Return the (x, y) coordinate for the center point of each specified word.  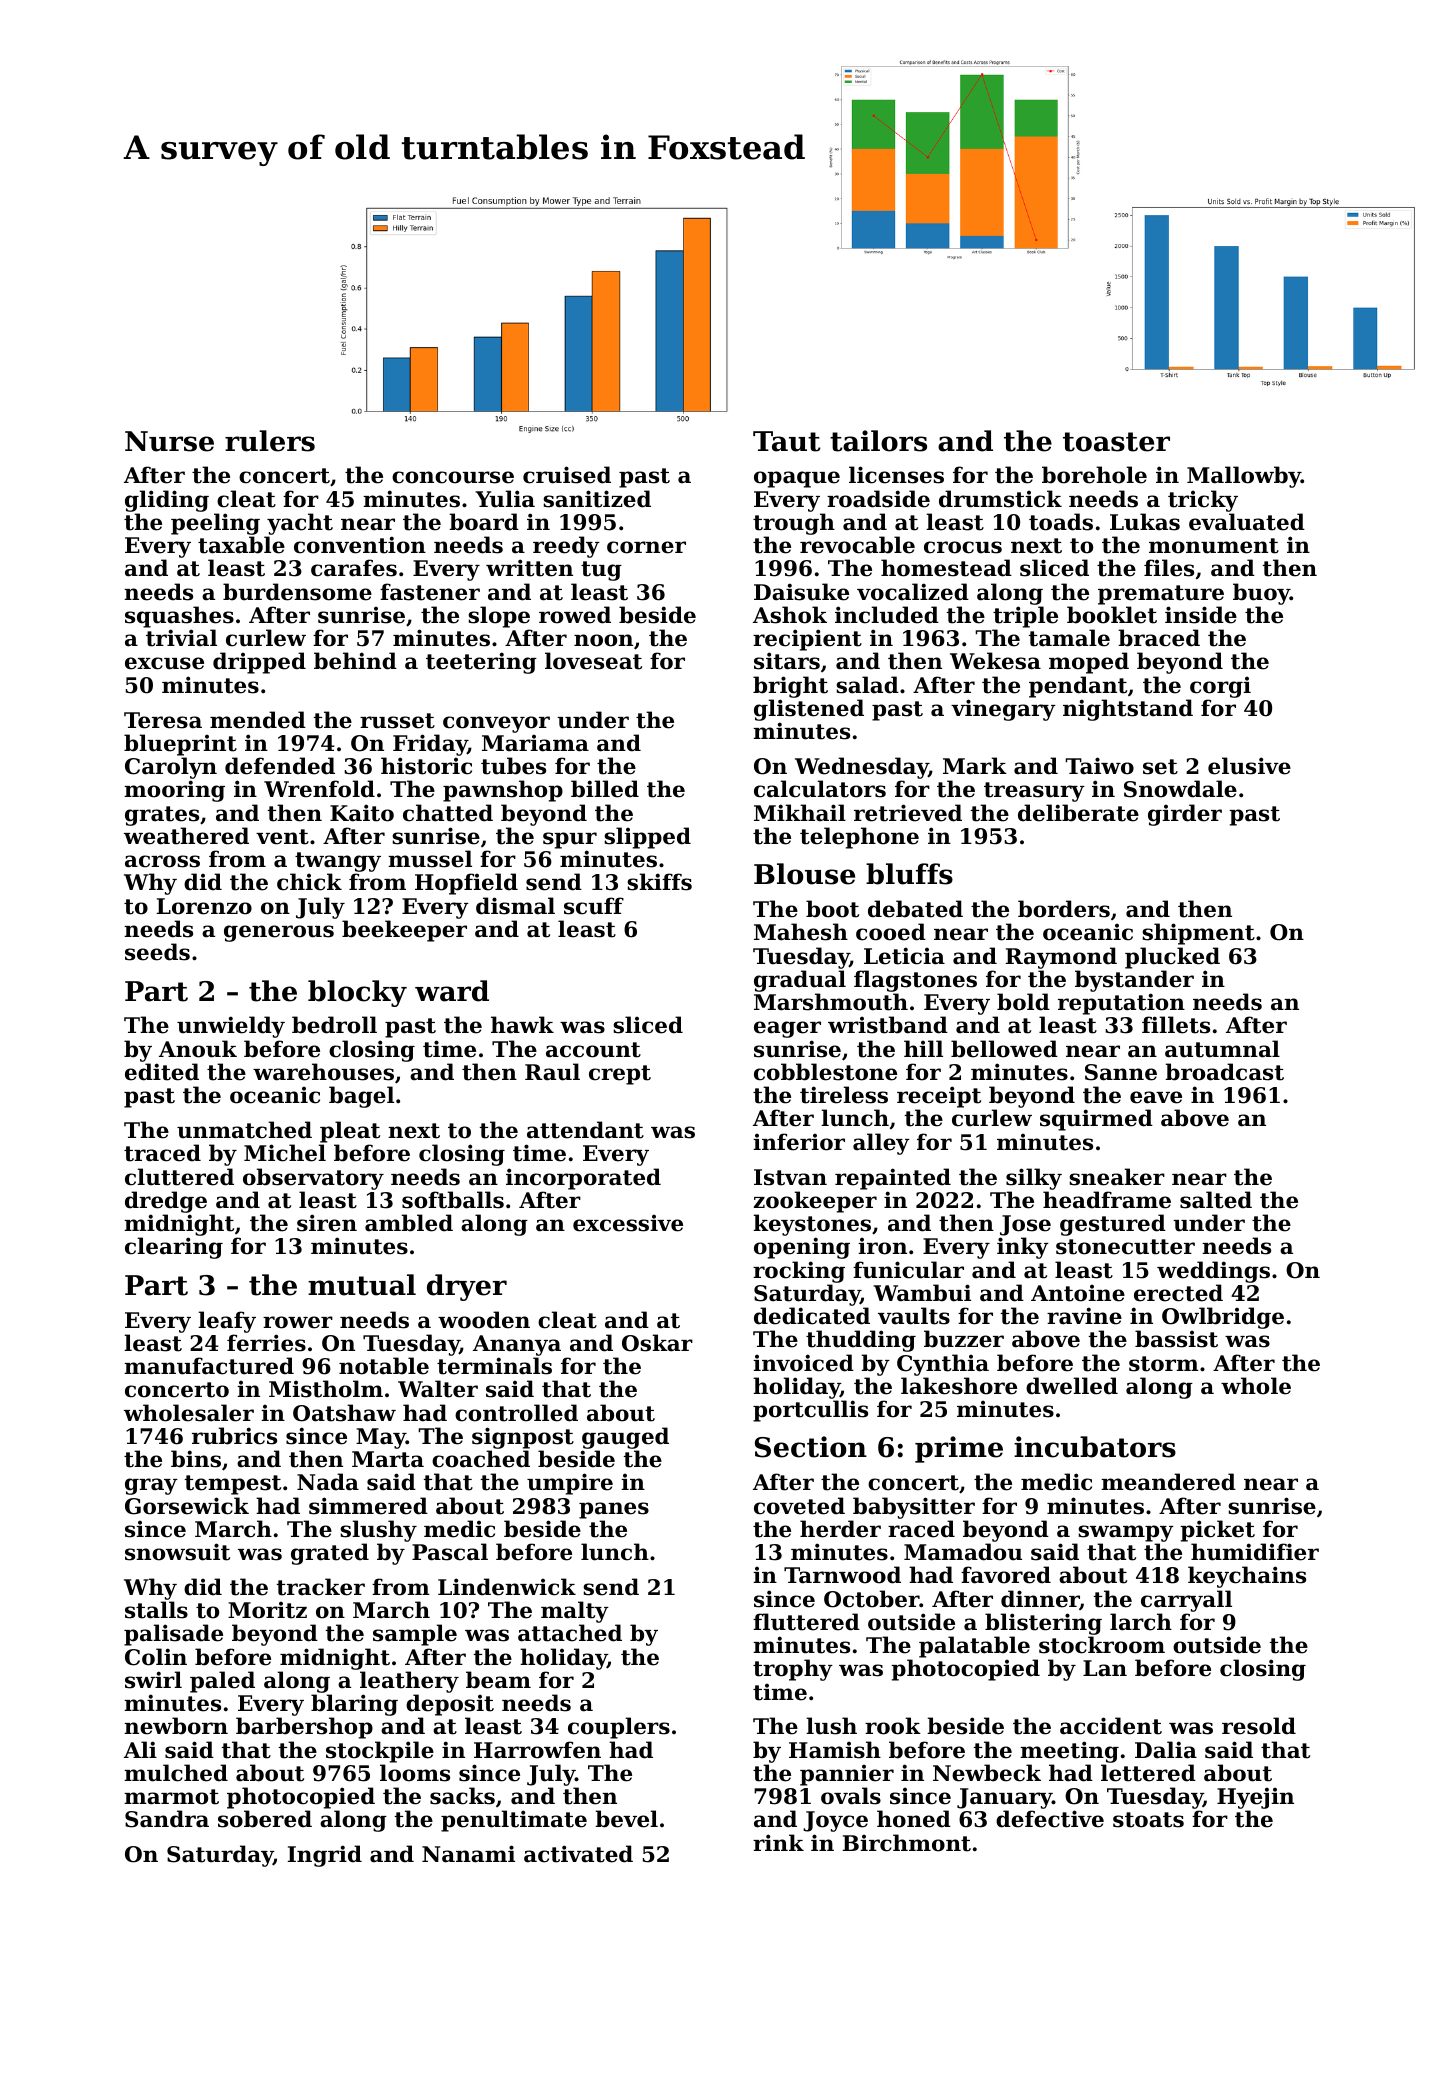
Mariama (535, 743)
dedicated (812, 1316)
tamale (1069, 638)
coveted (799, 1506)
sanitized (597, 499)
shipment (1198, 934)
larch (1141, 1622)
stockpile (380, 1752)
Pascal (450, 1552)
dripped (259, 663)
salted (1216, 1200)
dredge (166, 1202)
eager (787, 1029)
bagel (361, 1097)
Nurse (169, 441)
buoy (1261, 594)
